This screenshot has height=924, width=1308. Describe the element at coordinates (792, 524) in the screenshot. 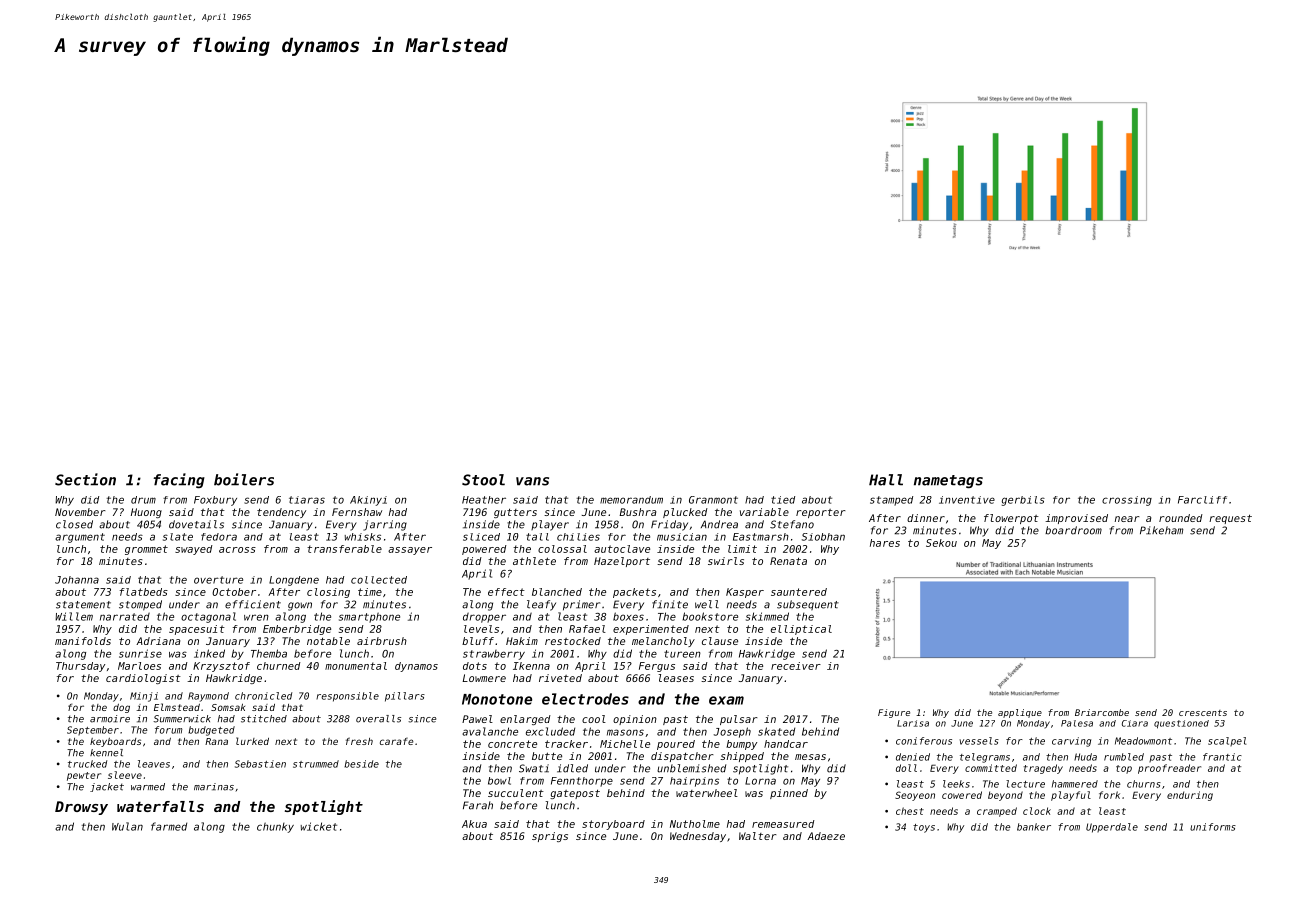

I see `Stefano` at that location.
